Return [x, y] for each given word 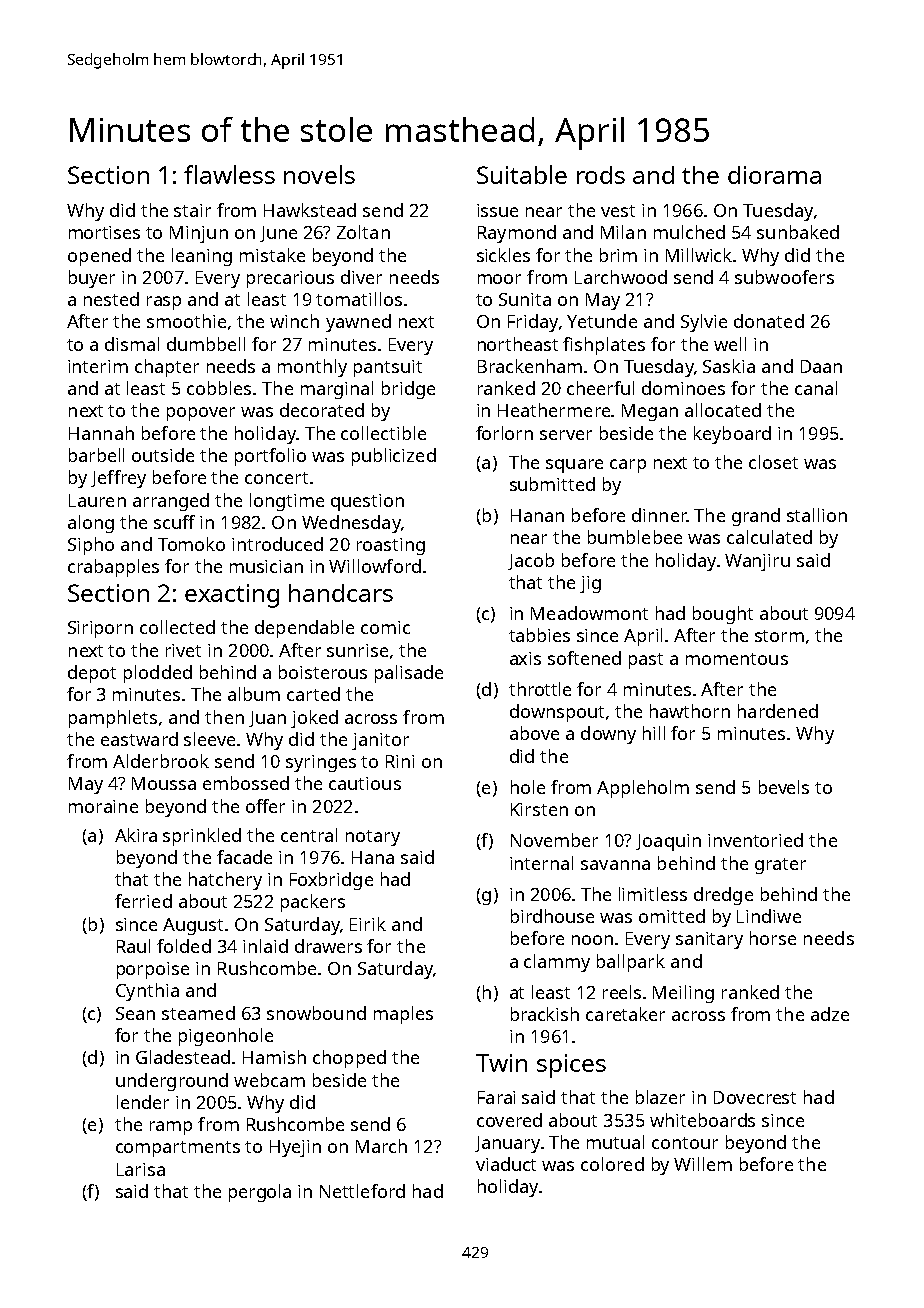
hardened [778, 711]
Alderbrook [161, 761]
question [367, 502]
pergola [260, 1193]
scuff [174, 522]
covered [509, 1120]
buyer [92, 279]
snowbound [316, 1013]
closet [773, 462]
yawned [358, 323]
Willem [703, 1164]
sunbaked [798, 232]
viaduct [506, 1164]
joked [314, 719]
